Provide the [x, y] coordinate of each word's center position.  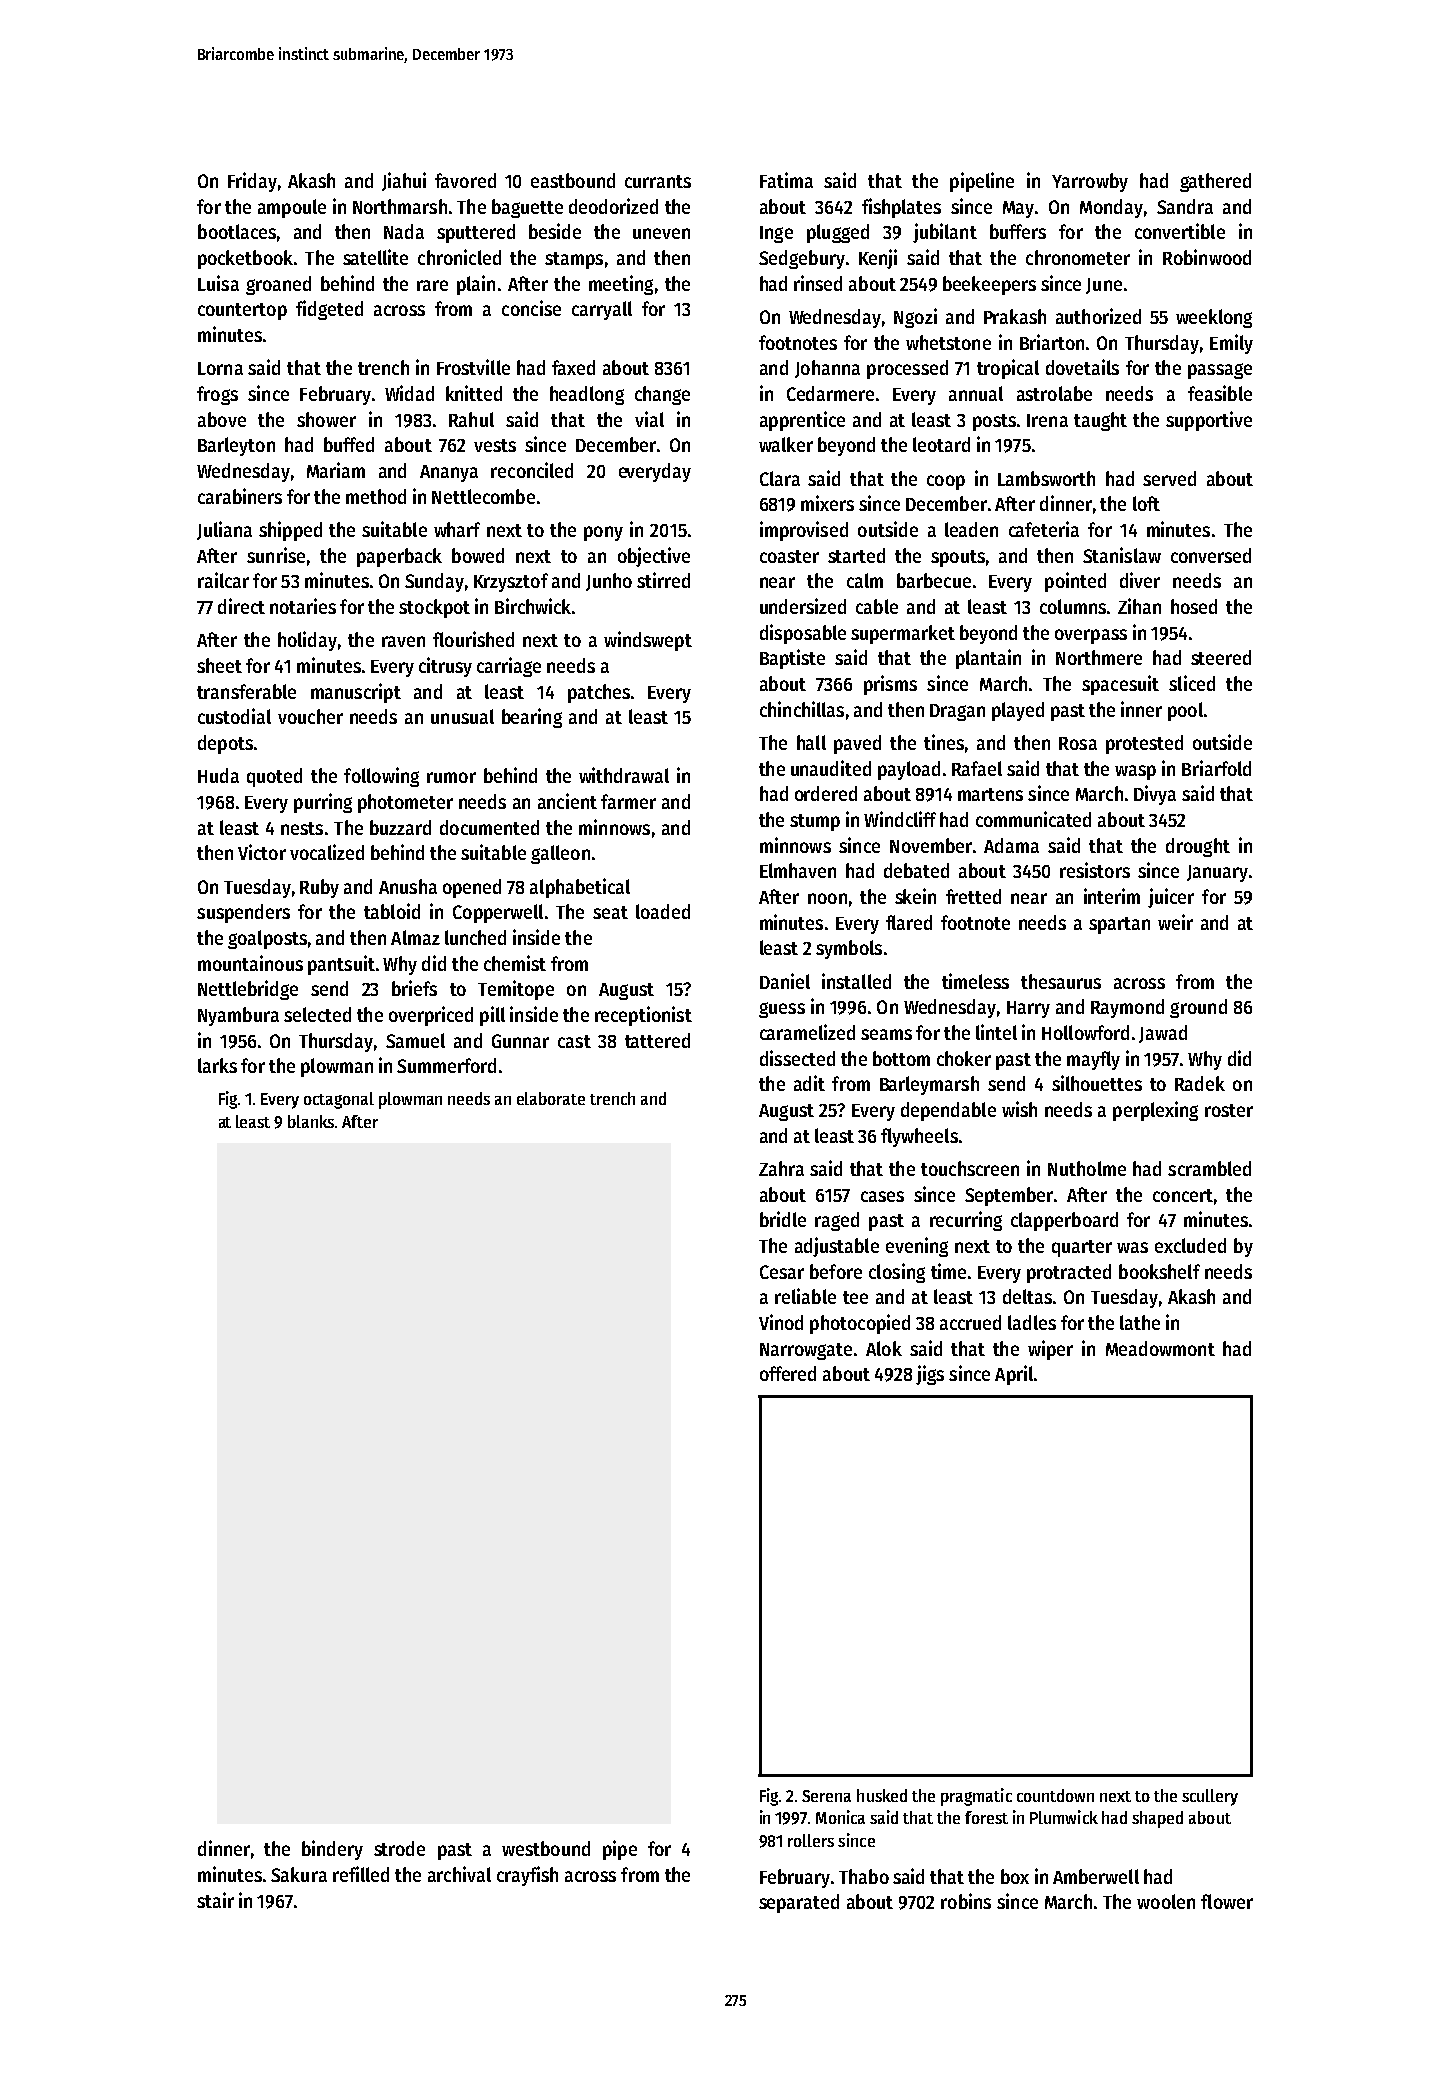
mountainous [250, 963]
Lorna [220, 368]
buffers [1018, 231]
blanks [311, 1121]
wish [1019, 1109]
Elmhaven [798, 870]
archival [459, 1874]
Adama [1011, 845]
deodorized [613, 206]
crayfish [527, 1876]
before [836, 1271]
